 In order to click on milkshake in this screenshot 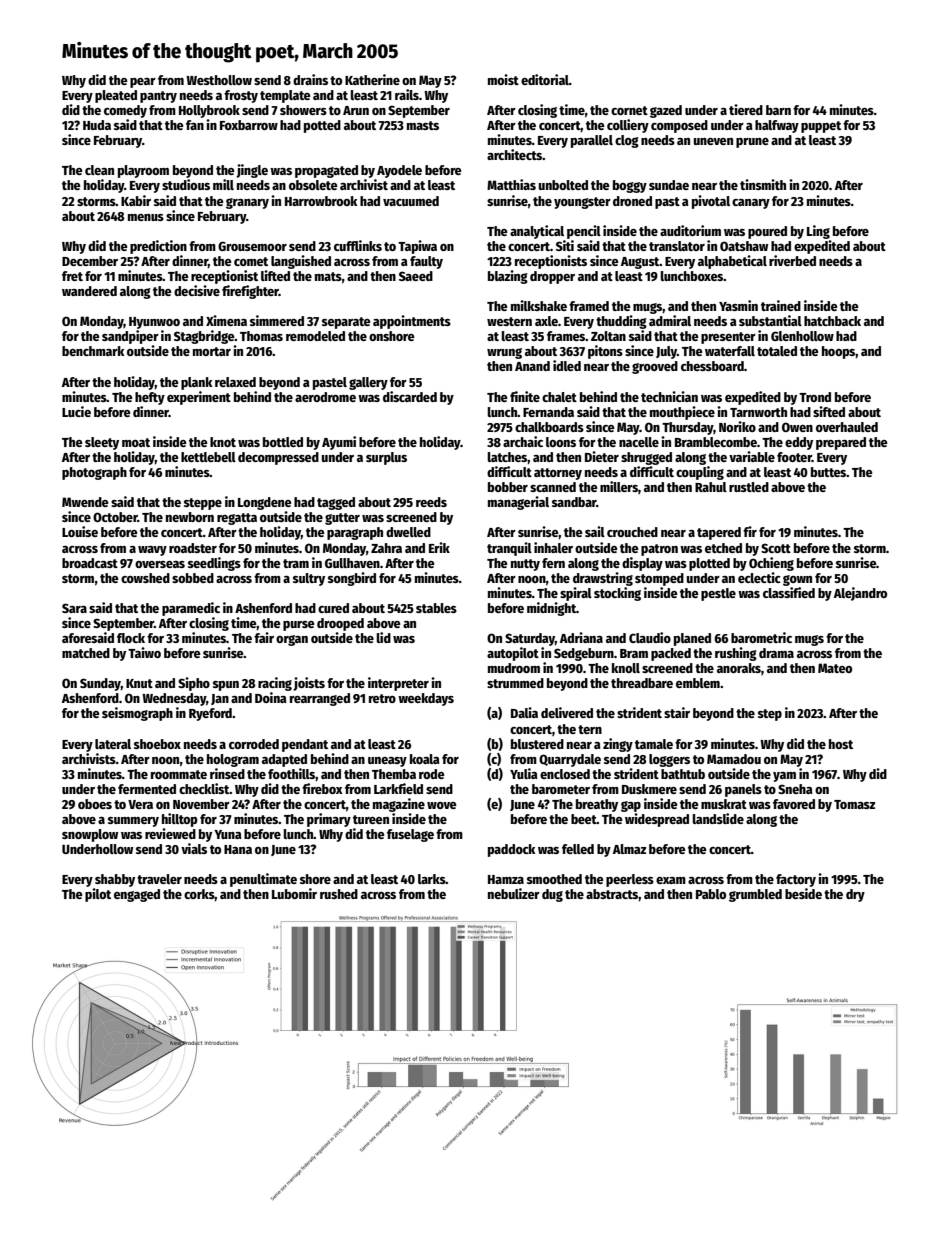, I will do `click(539, 305)`.
